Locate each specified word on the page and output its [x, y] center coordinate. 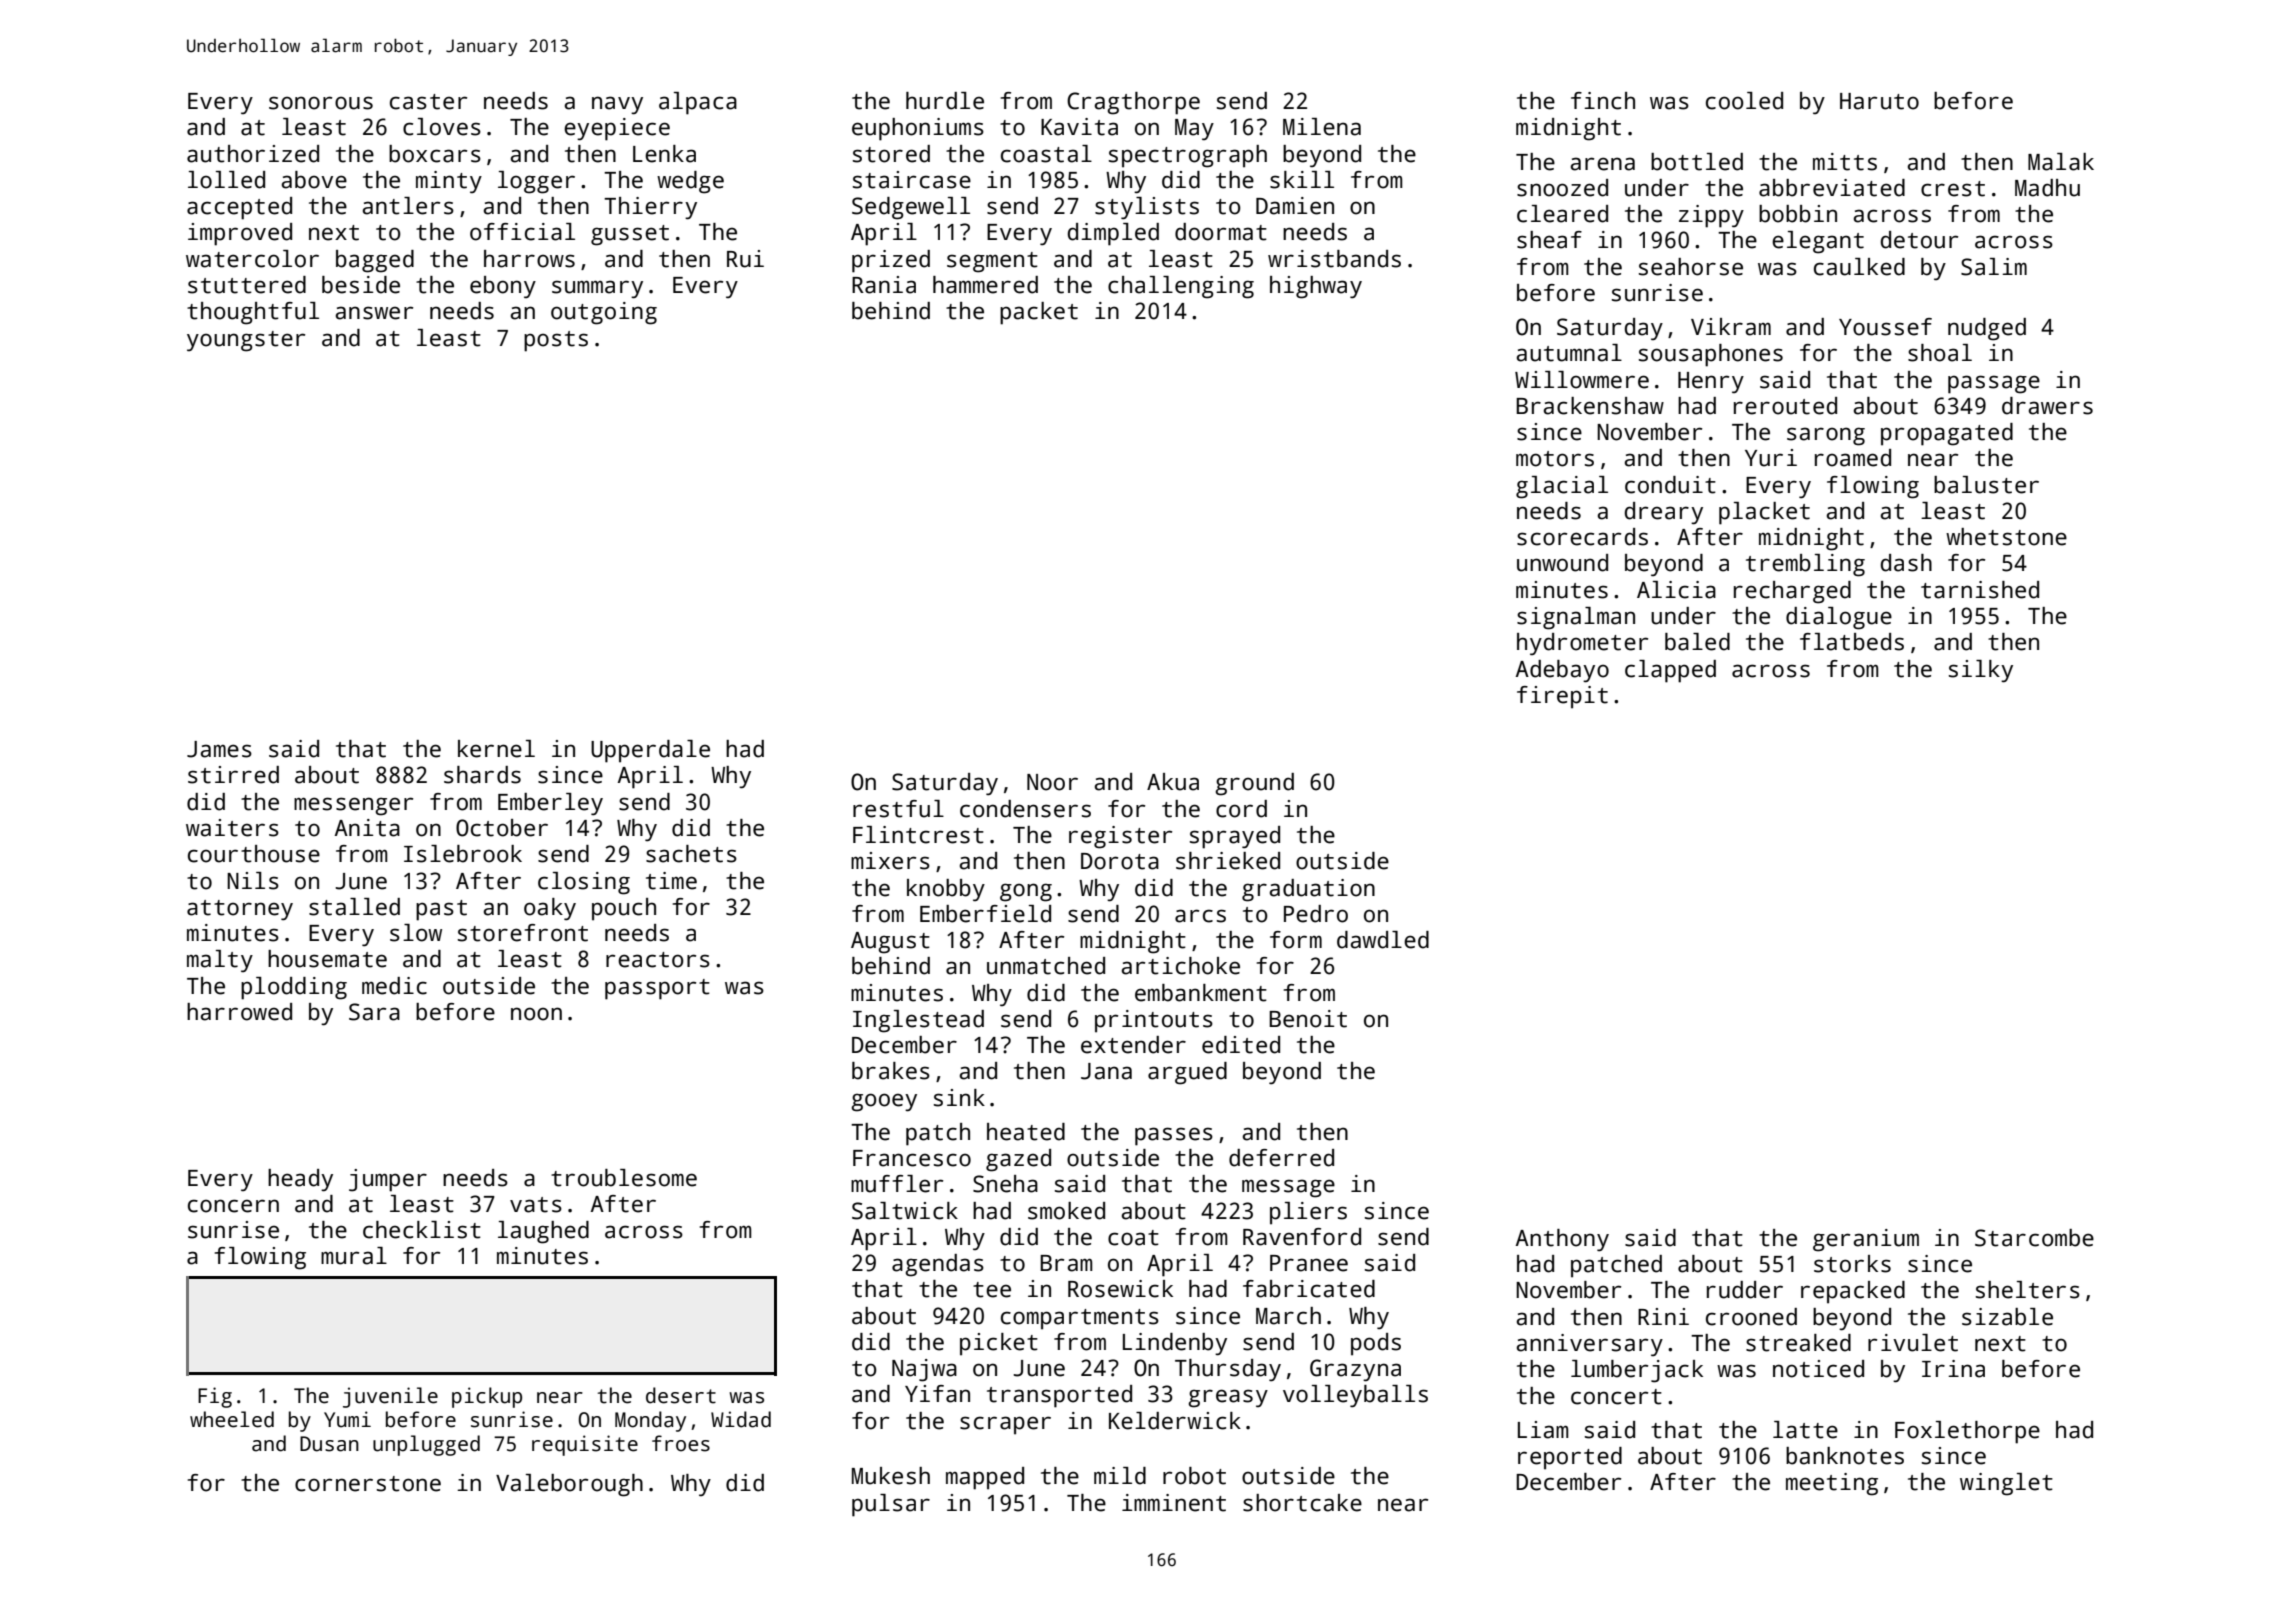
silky [1981, 671]
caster [428, 102]
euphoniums [918, 129]
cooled [1744, 101]
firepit [1562, 697]
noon [536, 1014]
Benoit [1308, 1019]
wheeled [232, 1419]
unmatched [1046, 966]
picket [999, 1344]
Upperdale [650, 751]
